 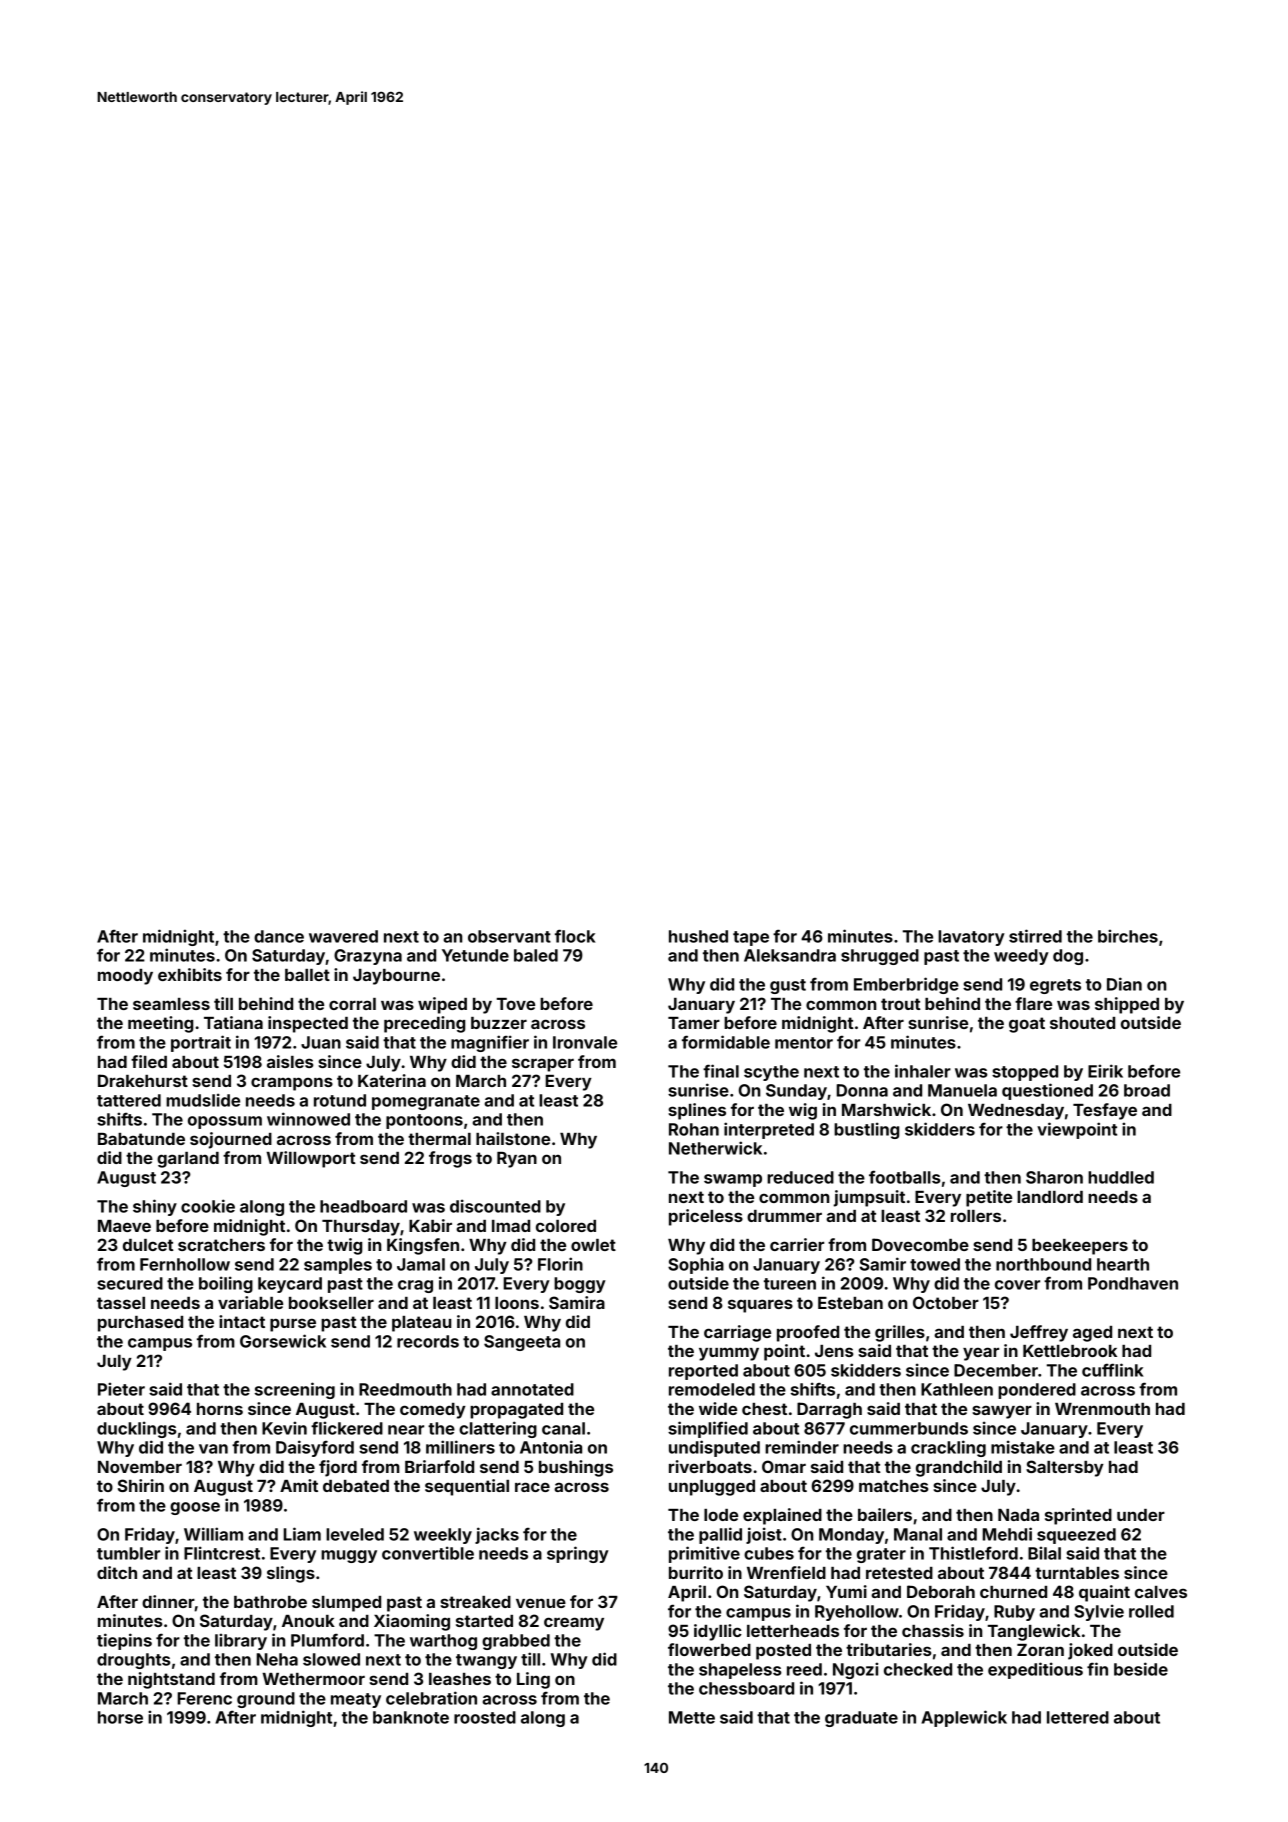 I want to click on winnowed, so click(x=308, y=1119).
